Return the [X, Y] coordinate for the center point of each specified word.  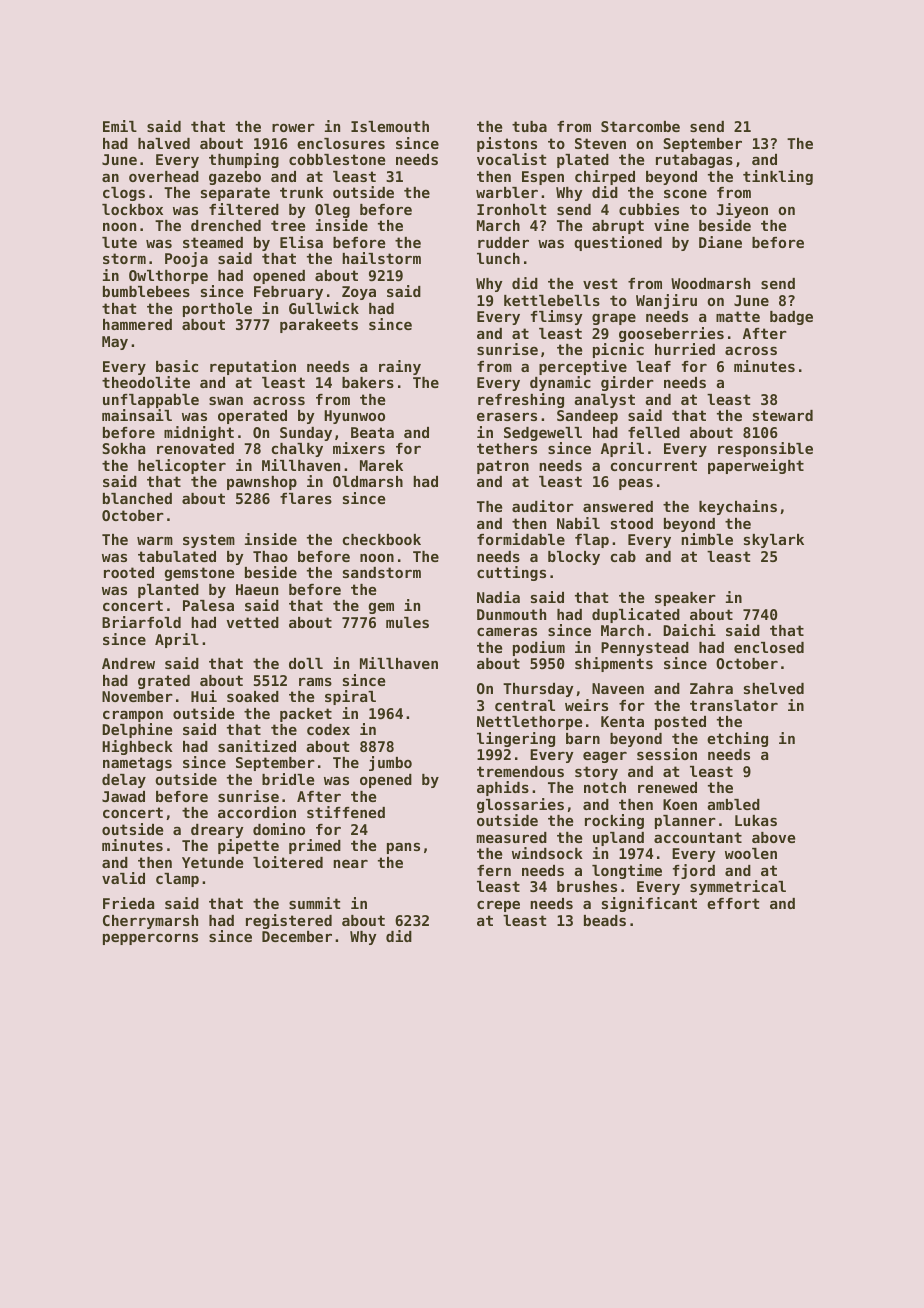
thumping [244, 160]
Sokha [123, 448]
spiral [350, 697]
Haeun [257, 589]
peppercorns [150, 939]
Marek [381, 465]
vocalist [511, 159]
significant [649, 904]
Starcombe [640, 126]
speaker [685, 599]
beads [605, 920]
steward [783, 415]
